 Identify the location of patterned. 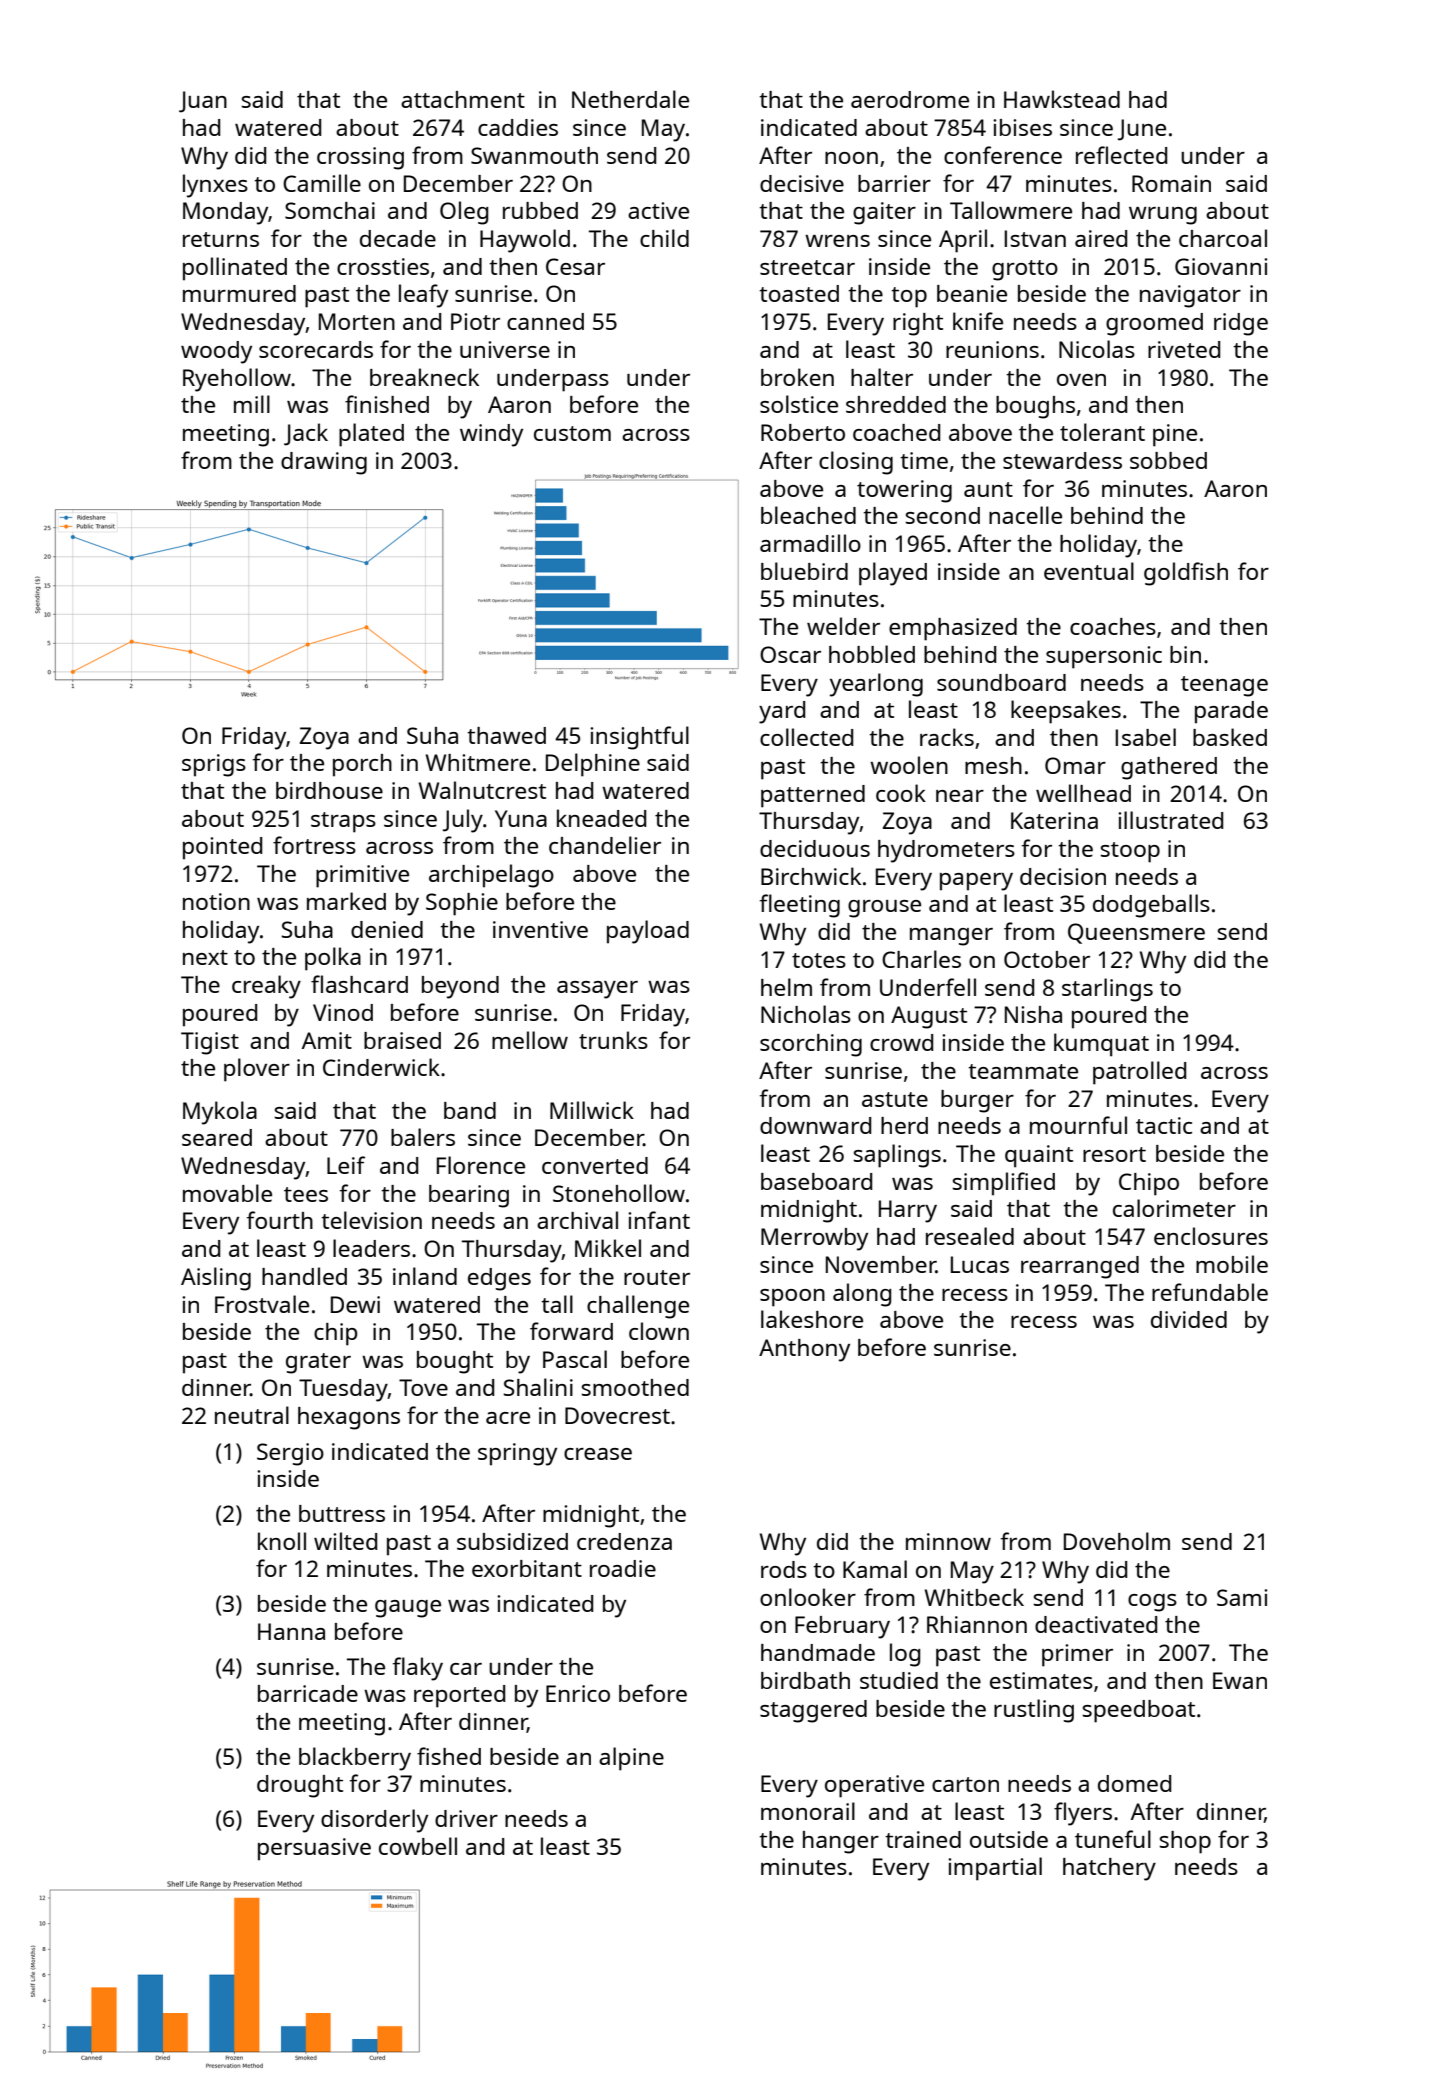
(813, 796).
